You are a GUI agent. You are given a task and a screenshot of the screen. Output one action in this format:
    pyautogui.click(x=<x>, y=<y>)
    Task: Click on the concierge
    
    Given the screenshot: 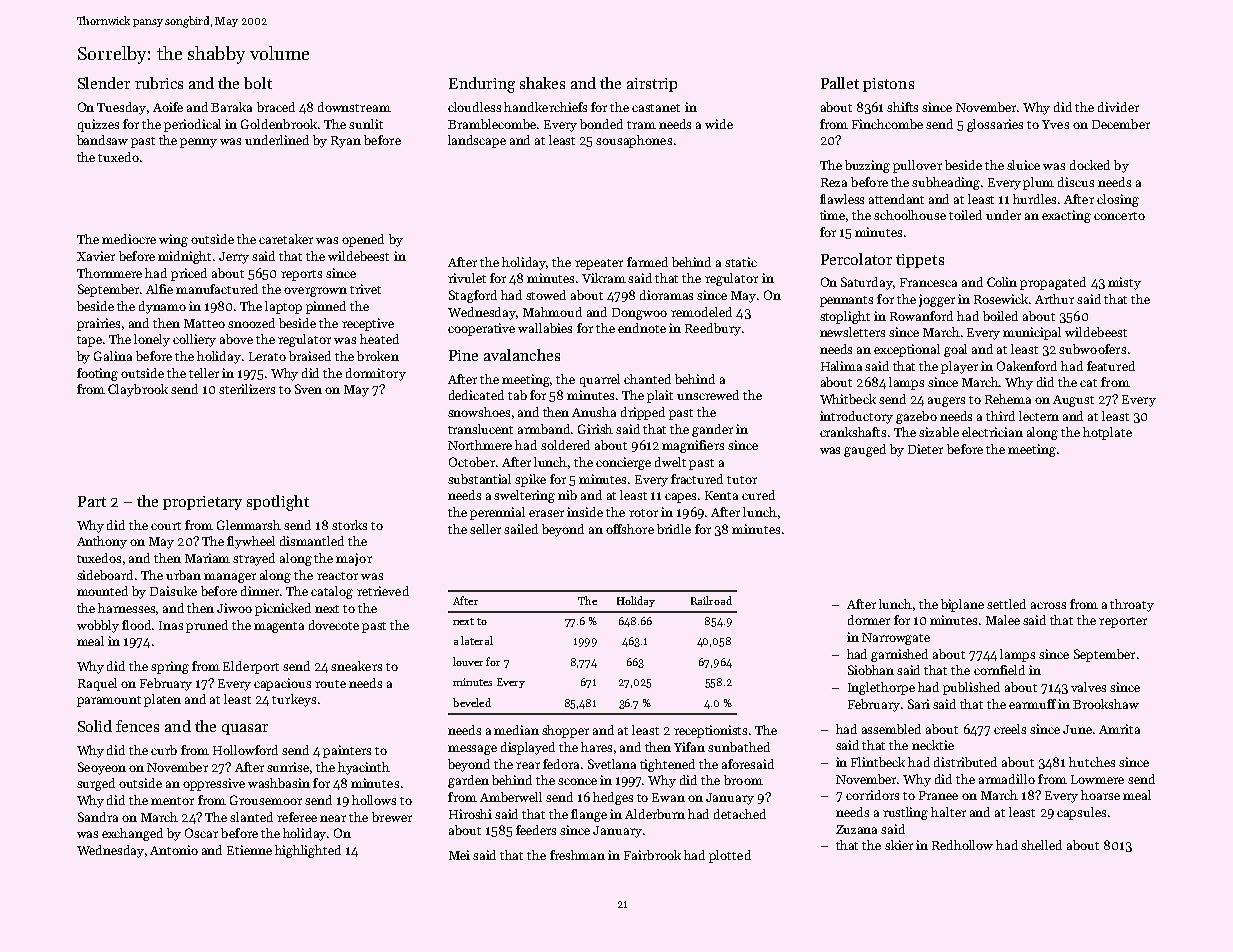 What is the action you would take?
    pyautogui.click(x=623, y=463)
